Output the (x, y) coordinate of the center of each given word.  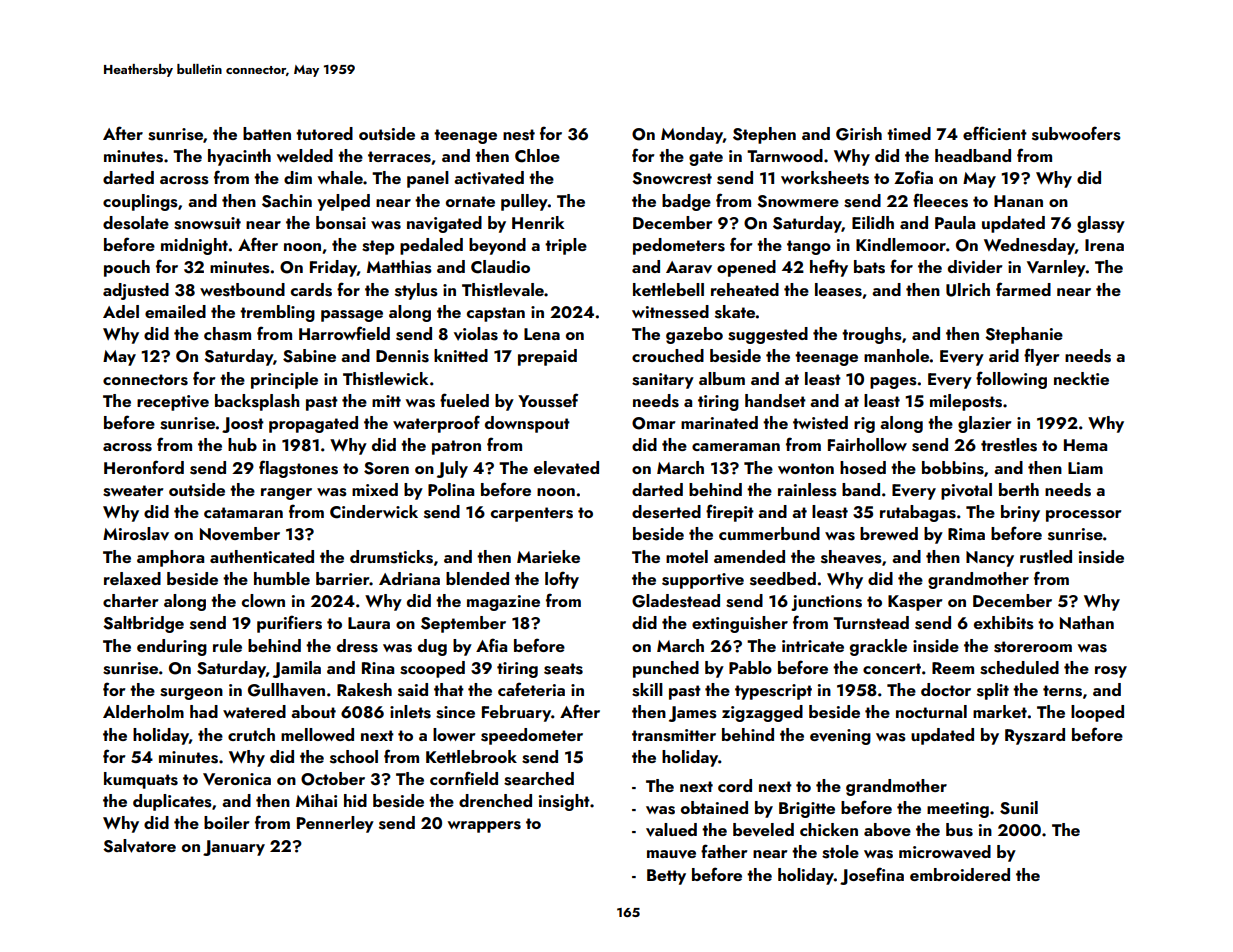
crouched (668, 355)
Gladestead (676, 601)
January (234, 848)
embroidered (960, 874)
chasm (227, 334)
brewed (889, 533)
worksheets (825, 178)
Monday (692, 135)
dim (298, 177)
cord (735, 785)
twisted (820, 423)
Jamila (297, 669)
